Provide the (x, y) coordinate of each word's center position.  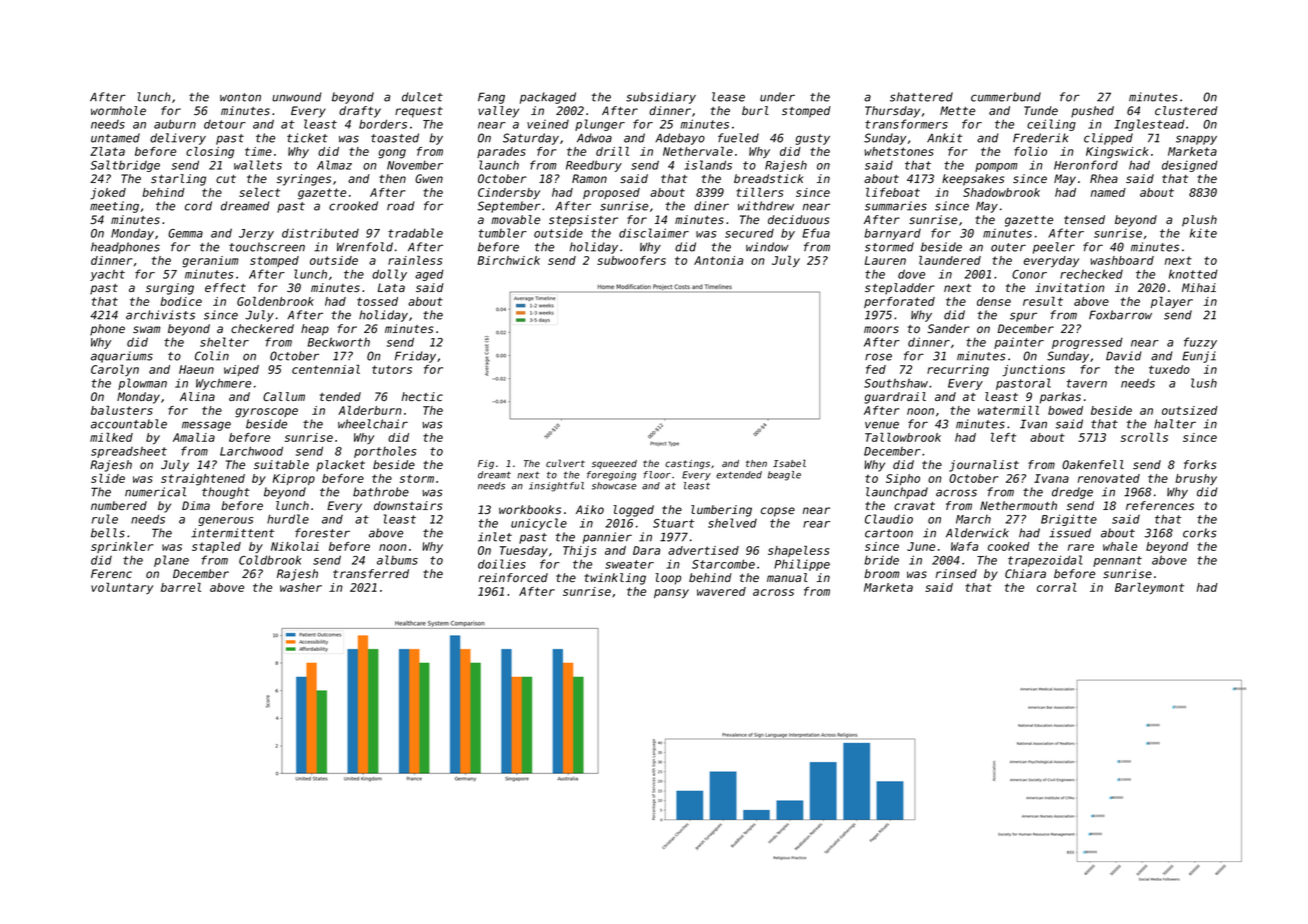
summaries (896, 206)
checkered (262, 328)
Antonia (718, 260)
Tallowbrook (903, 437)
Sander (949, 328)
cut (226, 179)
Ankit (944, 138)
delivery (178, 139)
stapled (216, 547)
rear (816, 524)
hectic (422, 396)
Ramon (589, 178)
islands (708, 165)
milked (111, 437)
